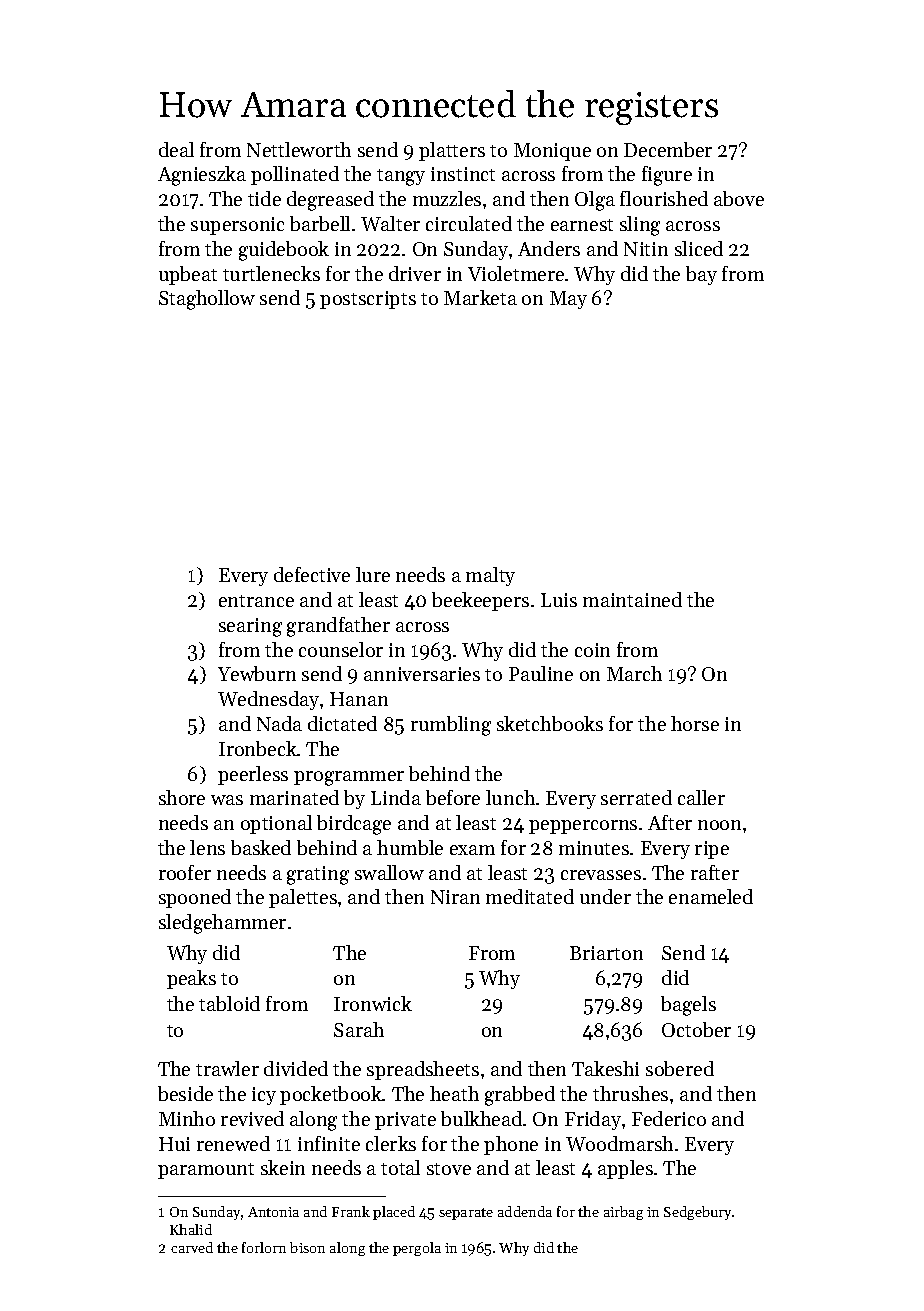 The height and width of the image is (1311, 924). Describe the element at coordinates (463, 174) in the image. I see `instinct` at that location.
